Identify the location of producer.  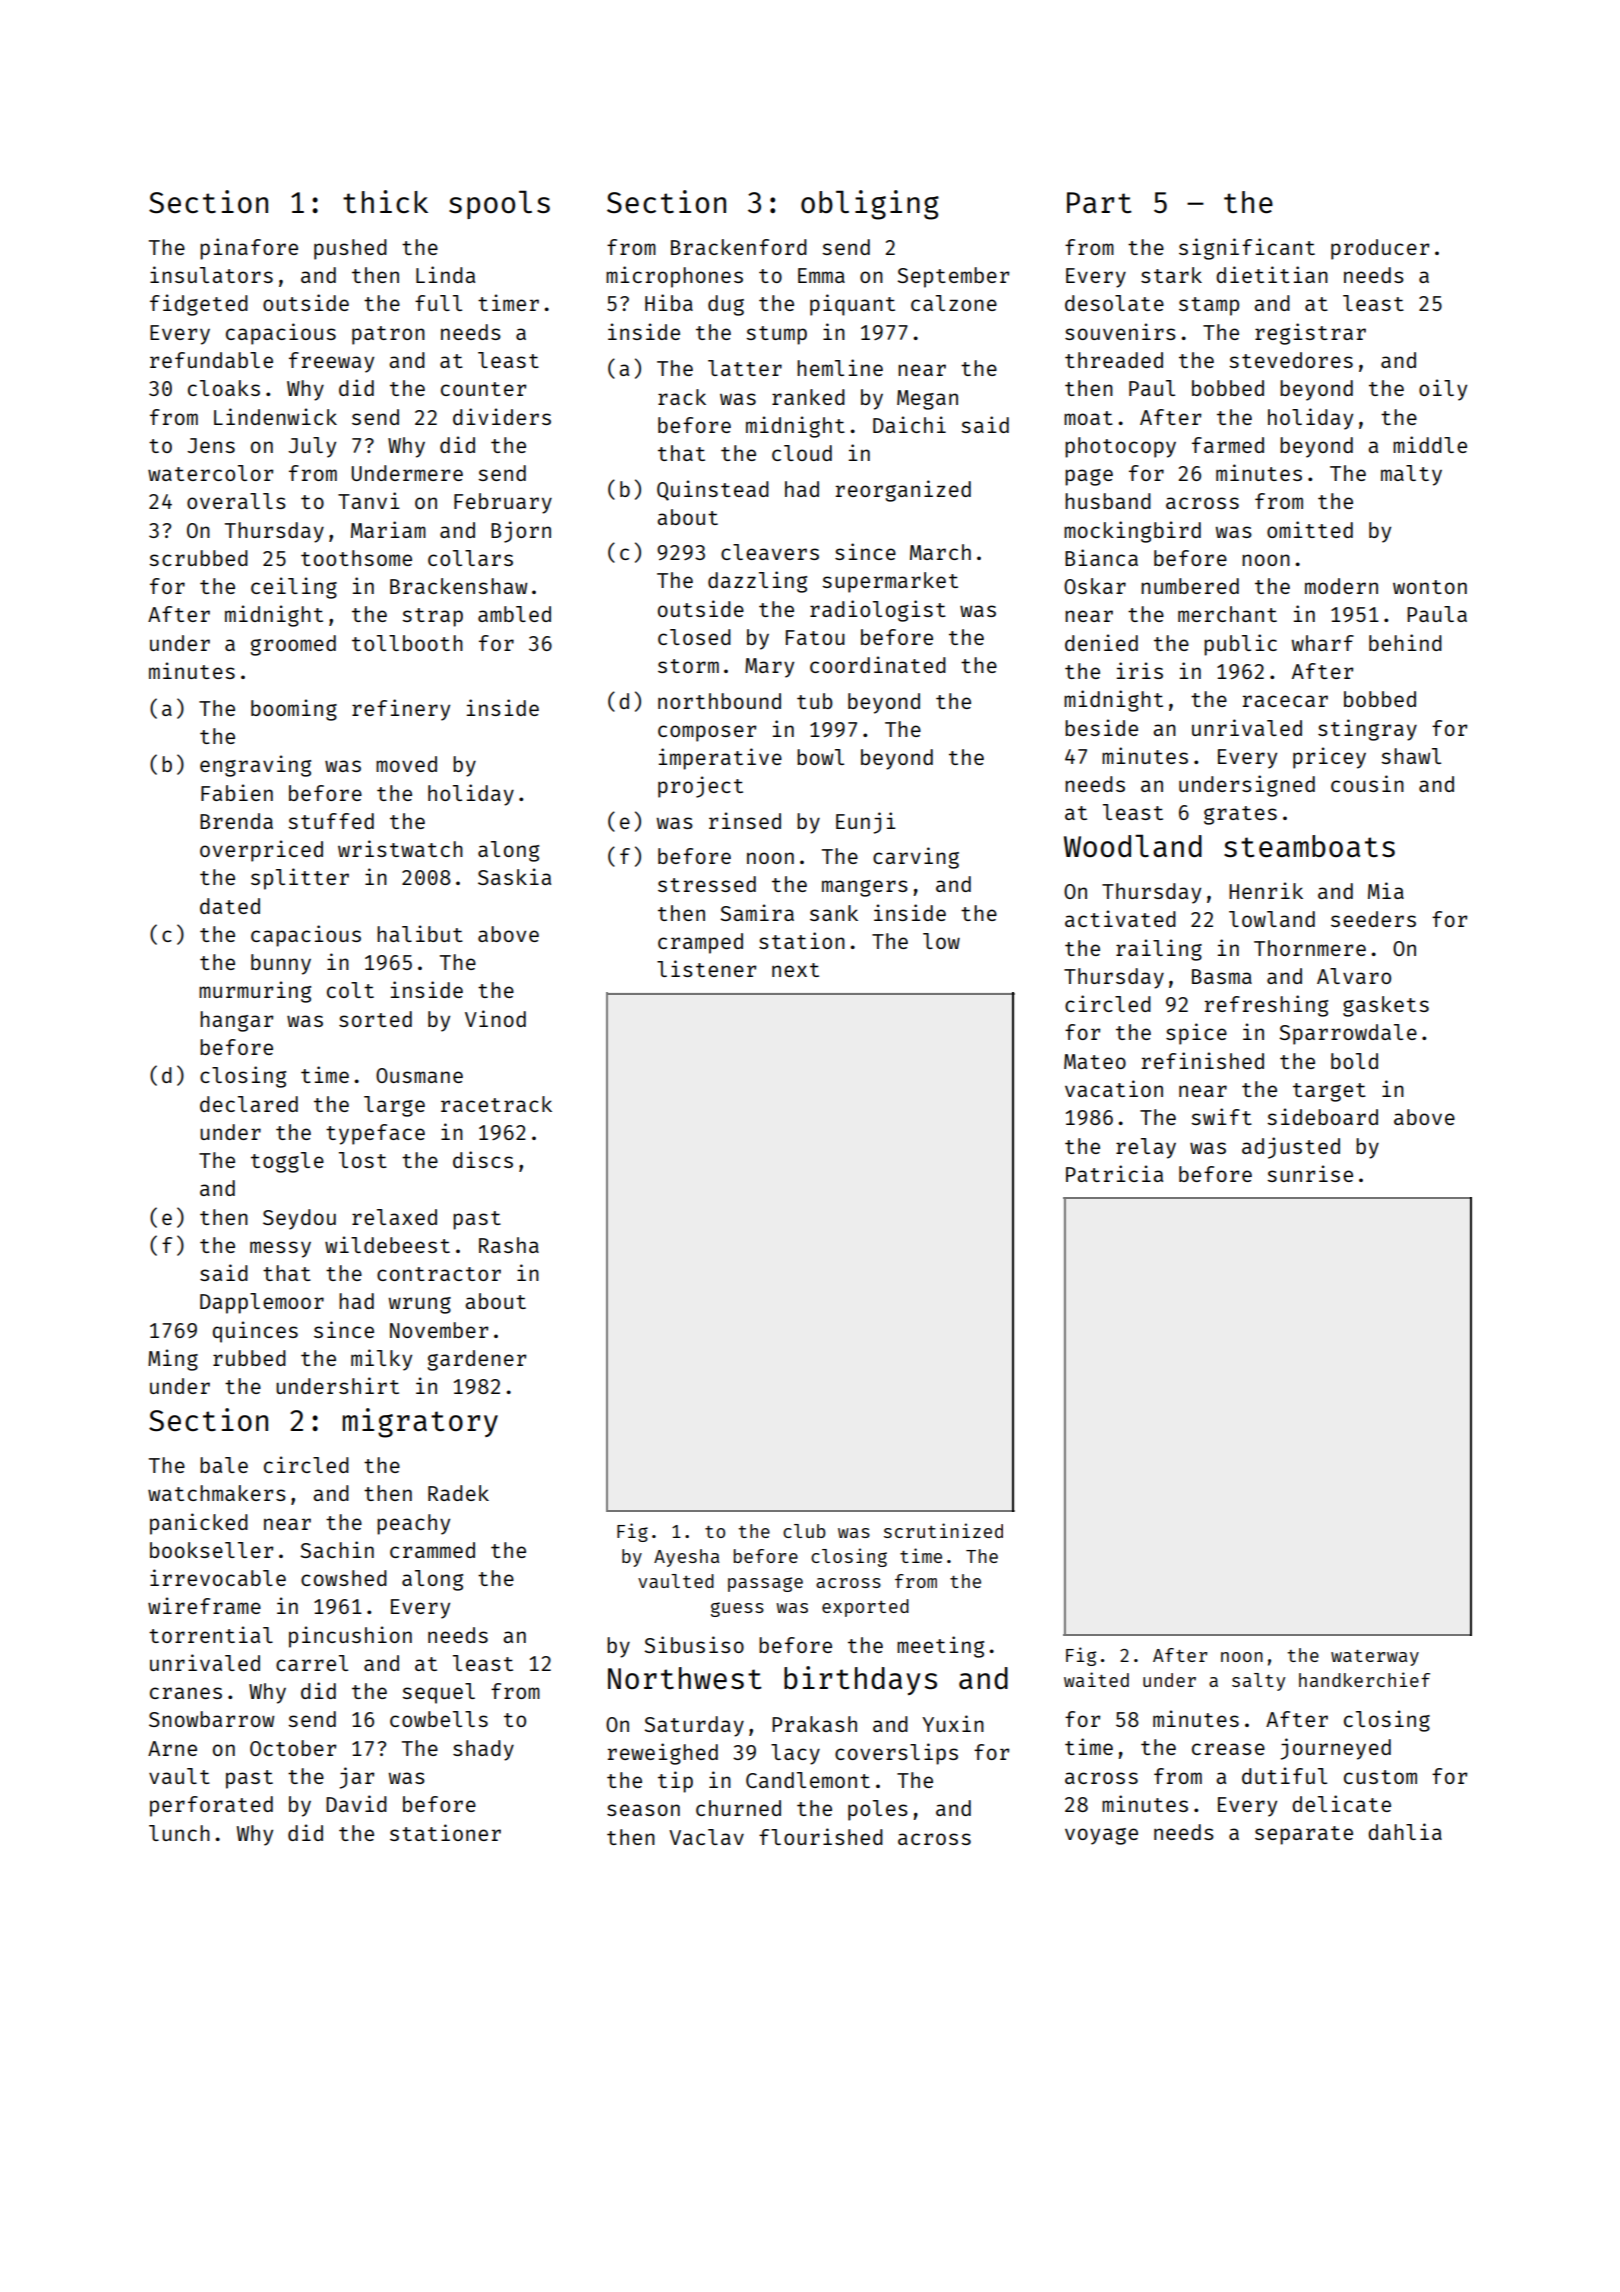
(1380, 249).
